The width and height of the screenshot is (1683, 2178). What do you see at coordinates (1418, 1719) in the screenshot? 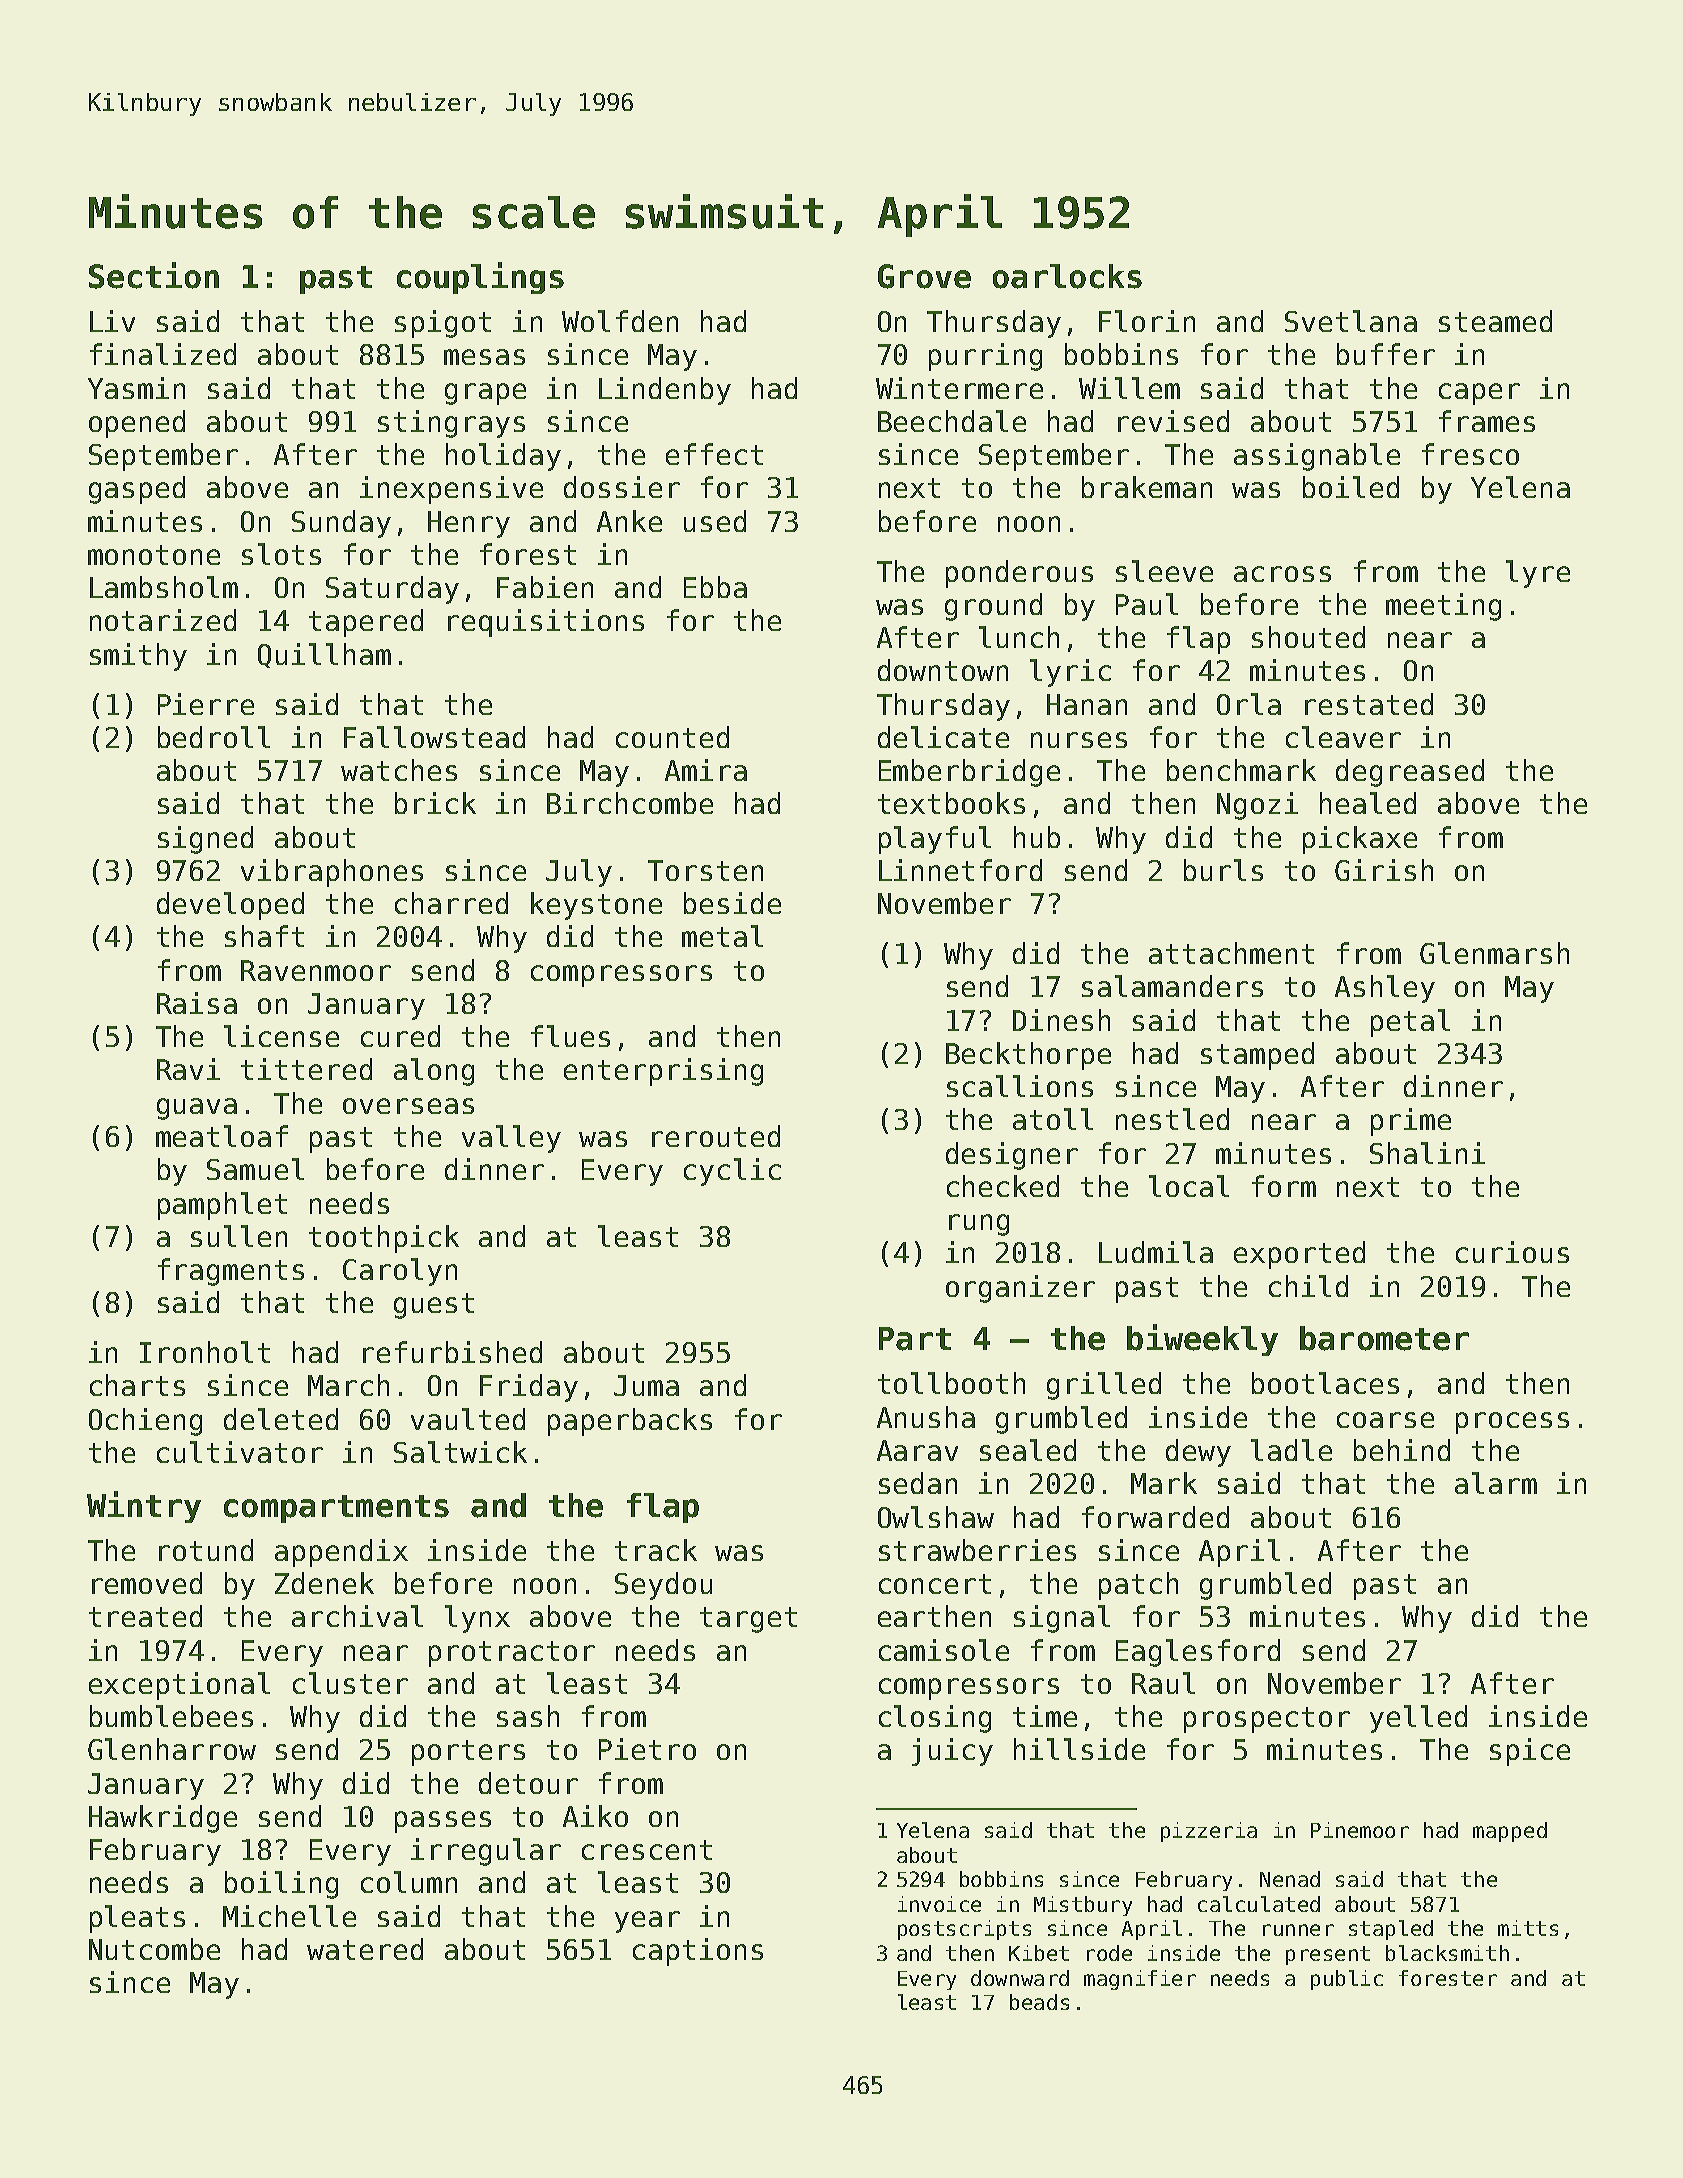
I see `yelled` at bounding box center [1418, 1719].
